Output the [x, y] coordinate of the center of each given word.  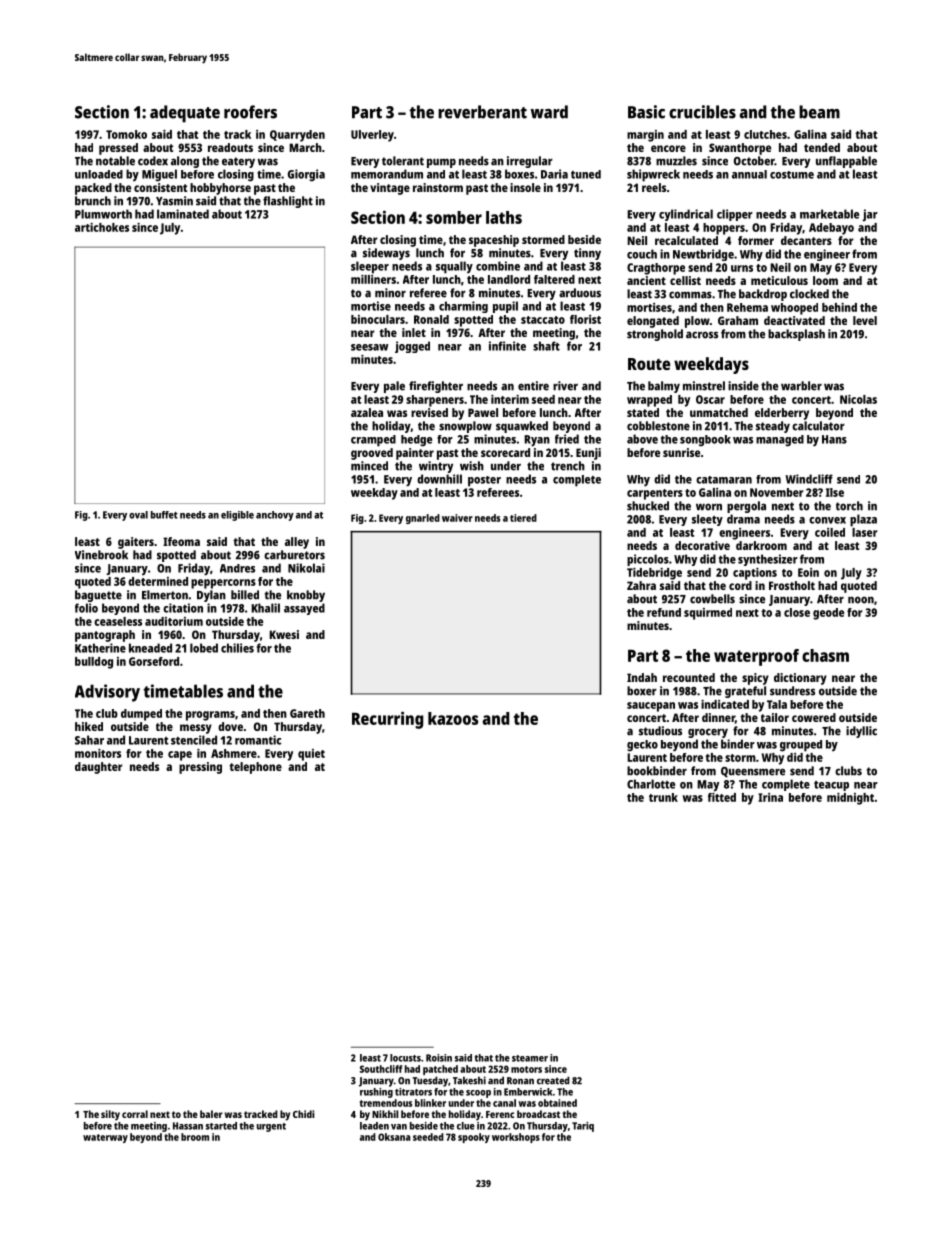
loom [825, 280]
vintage [390, 189]
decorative [702, 545]
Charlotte [651, 784]
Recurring [387, 720]
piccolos [648, 560]
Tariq [583, 1127]
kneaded [150, 648]
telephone [255, 768]
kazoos [453, 718]
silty [110, 1115]
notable [115, 161]
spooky [474, 1138]
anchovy [275, 516]
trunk [663, 797]
